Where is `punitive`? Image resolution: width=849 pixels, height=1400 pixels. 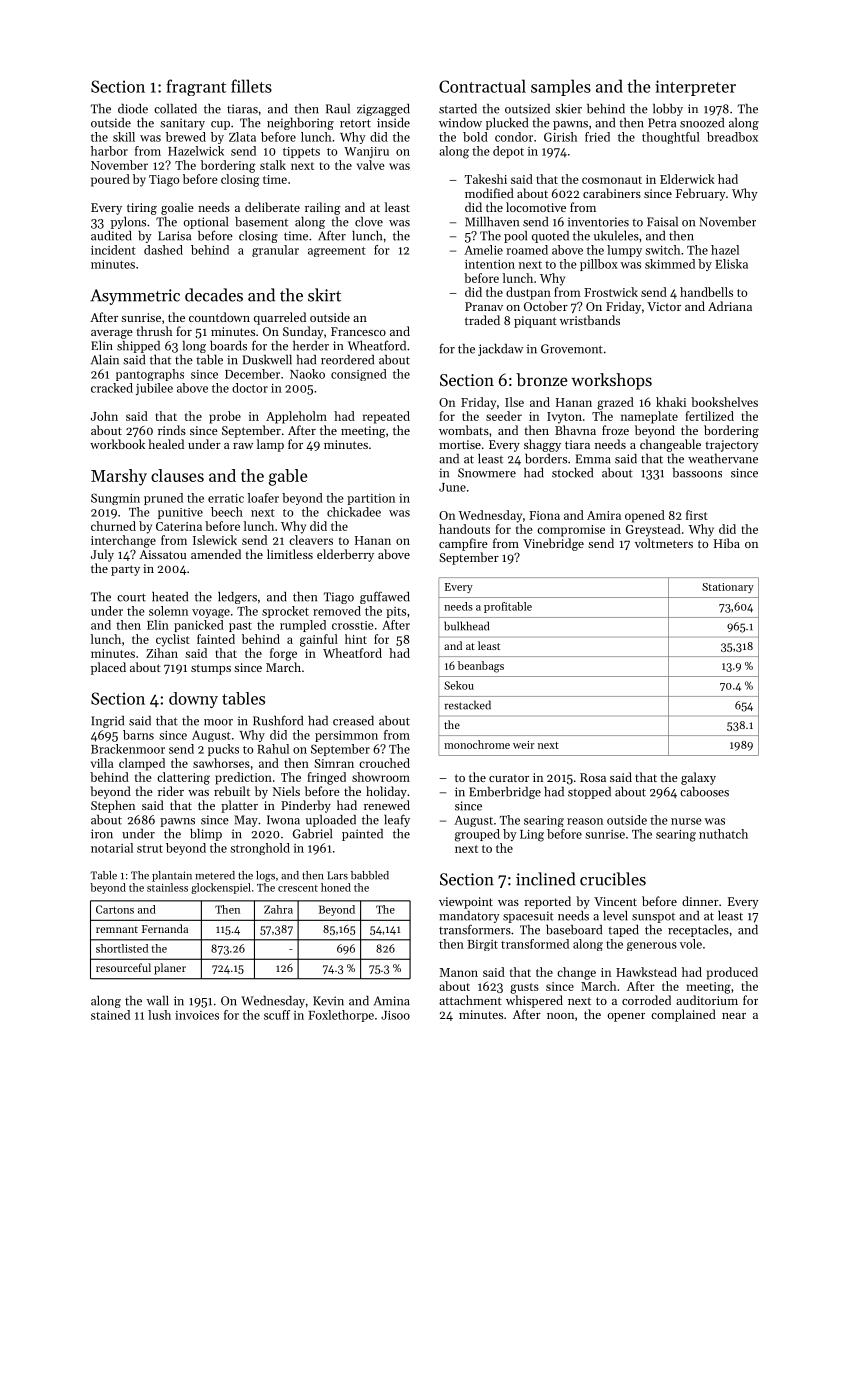
punitive is located at coordinates (180, 513).
